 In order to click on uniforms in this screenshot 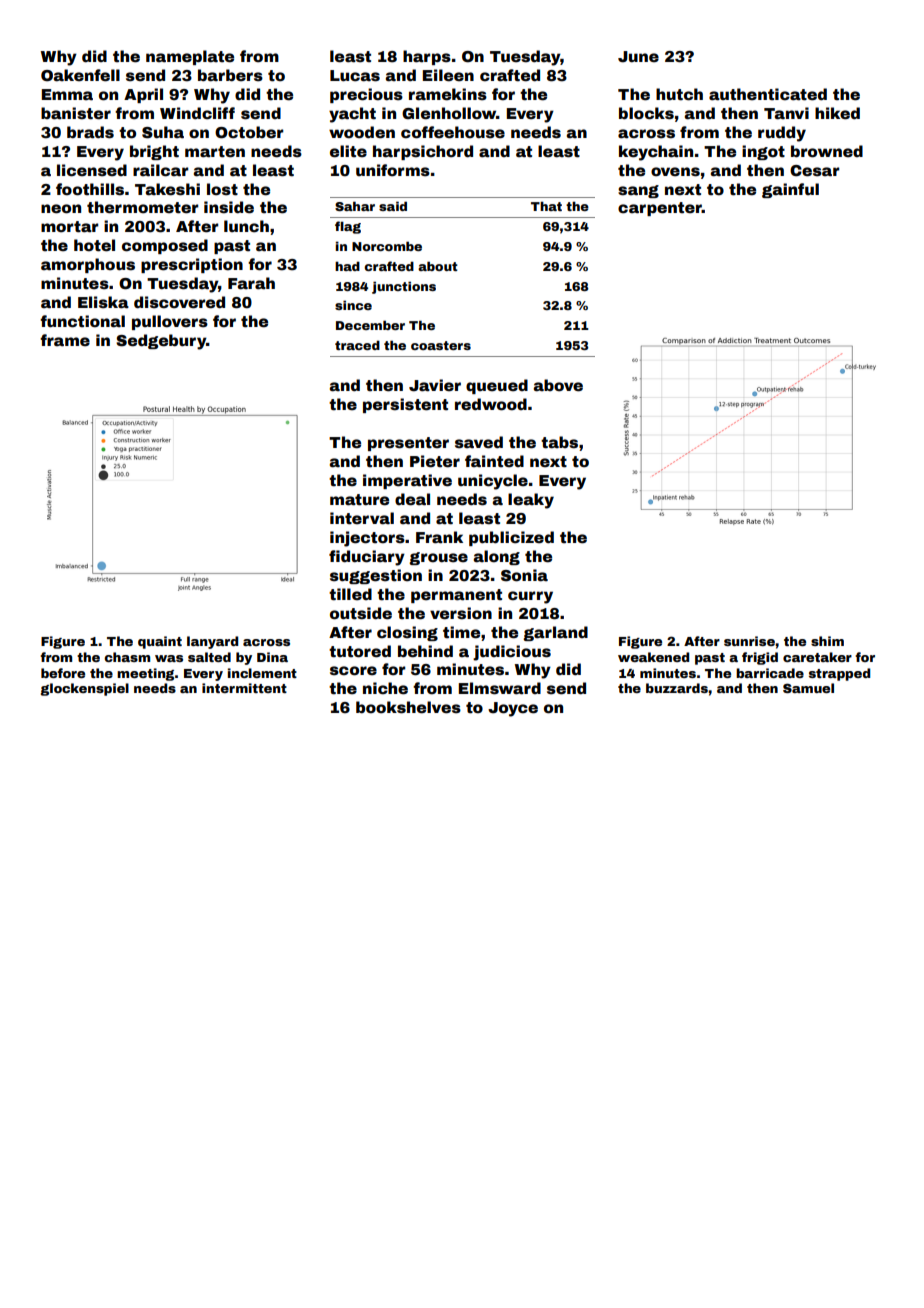, I will do `click(393, 170)`.
